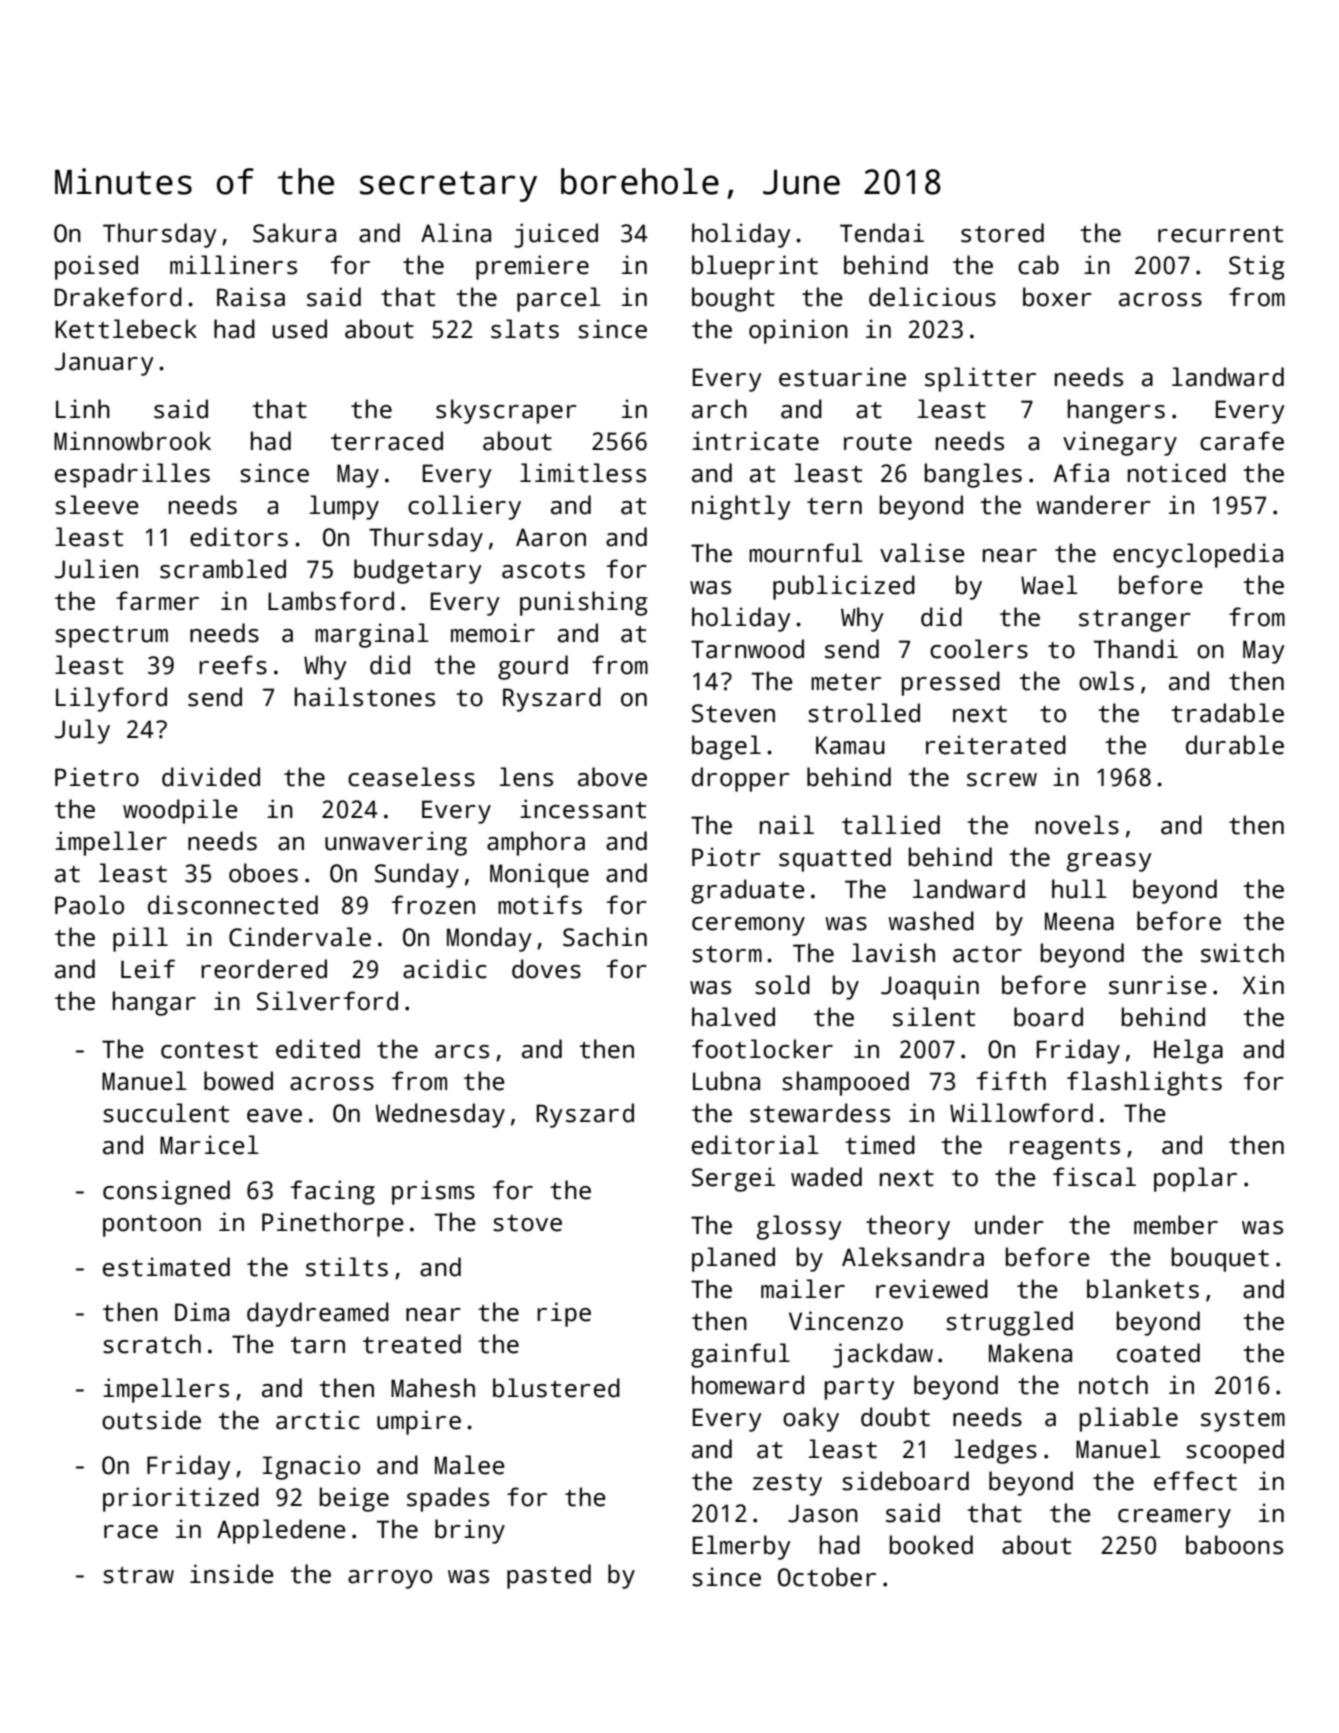 The width and height of the screenshot is (1339, 1733). What do you see at coordinates (1079, 921) in the screenshot?
I see `Meena` at bounding box center [1079, 921].
